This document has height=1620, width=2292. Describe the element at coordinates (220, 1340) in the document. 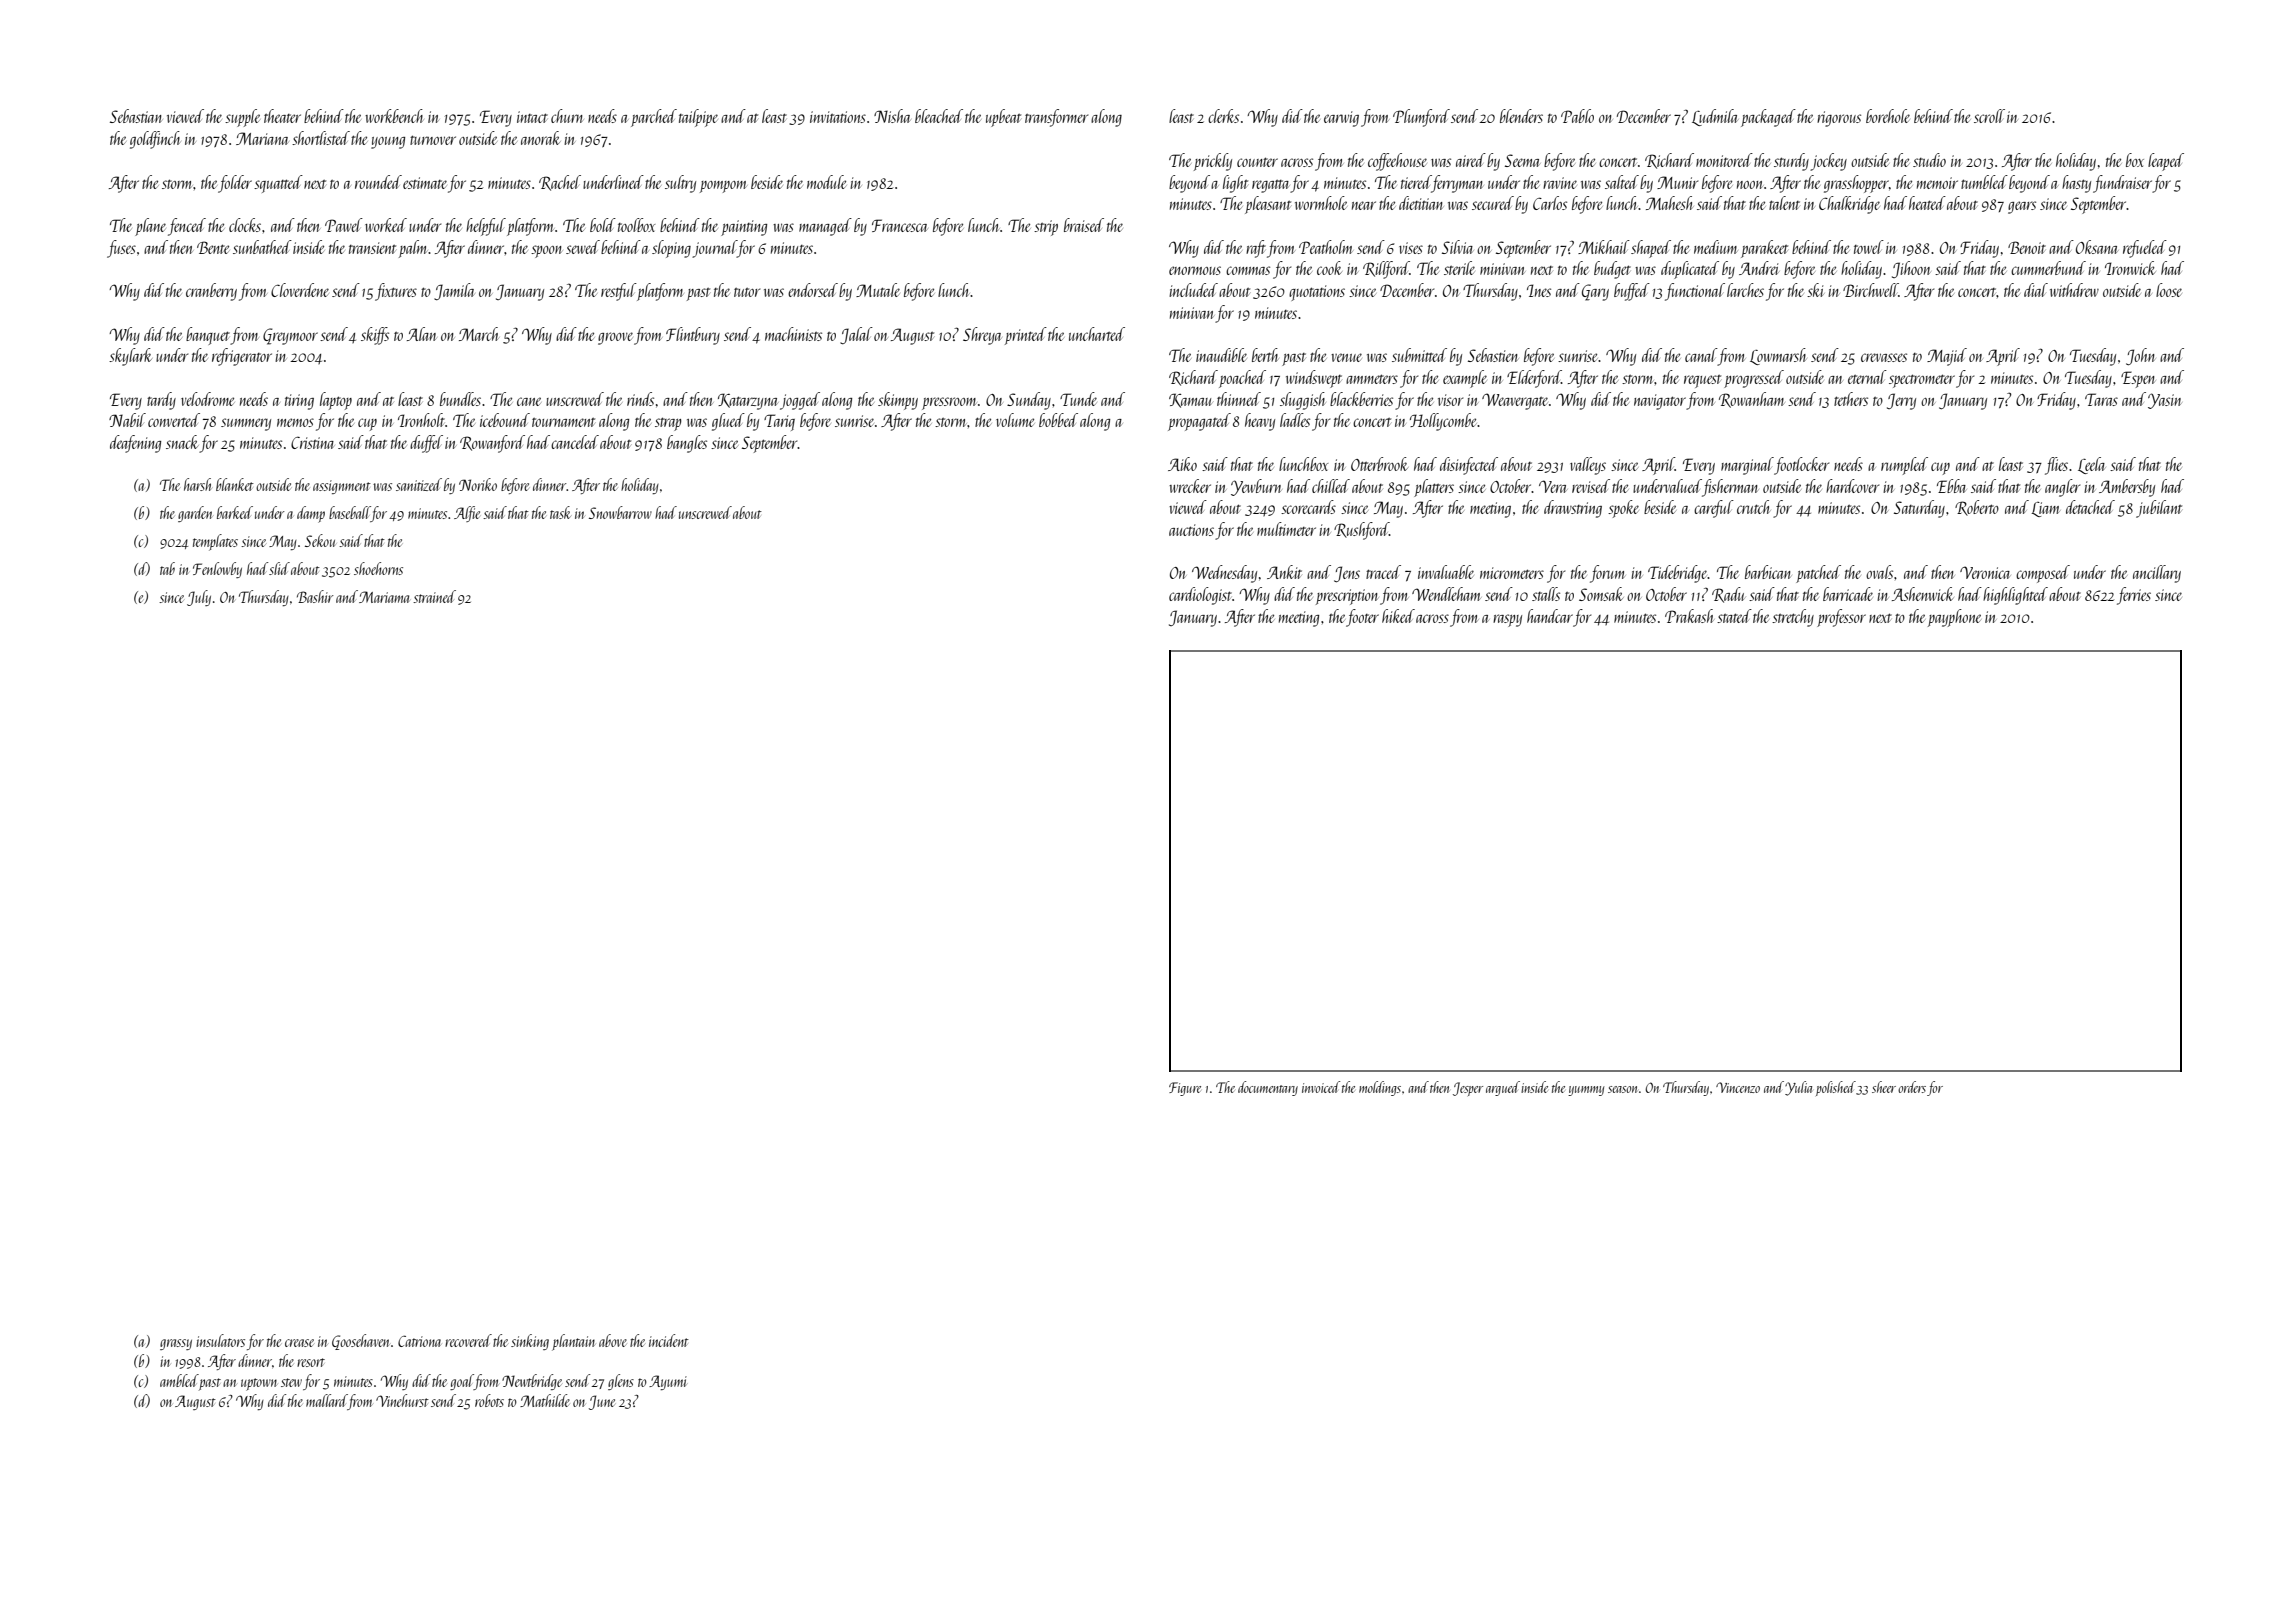

I see `insulators` at that location.
